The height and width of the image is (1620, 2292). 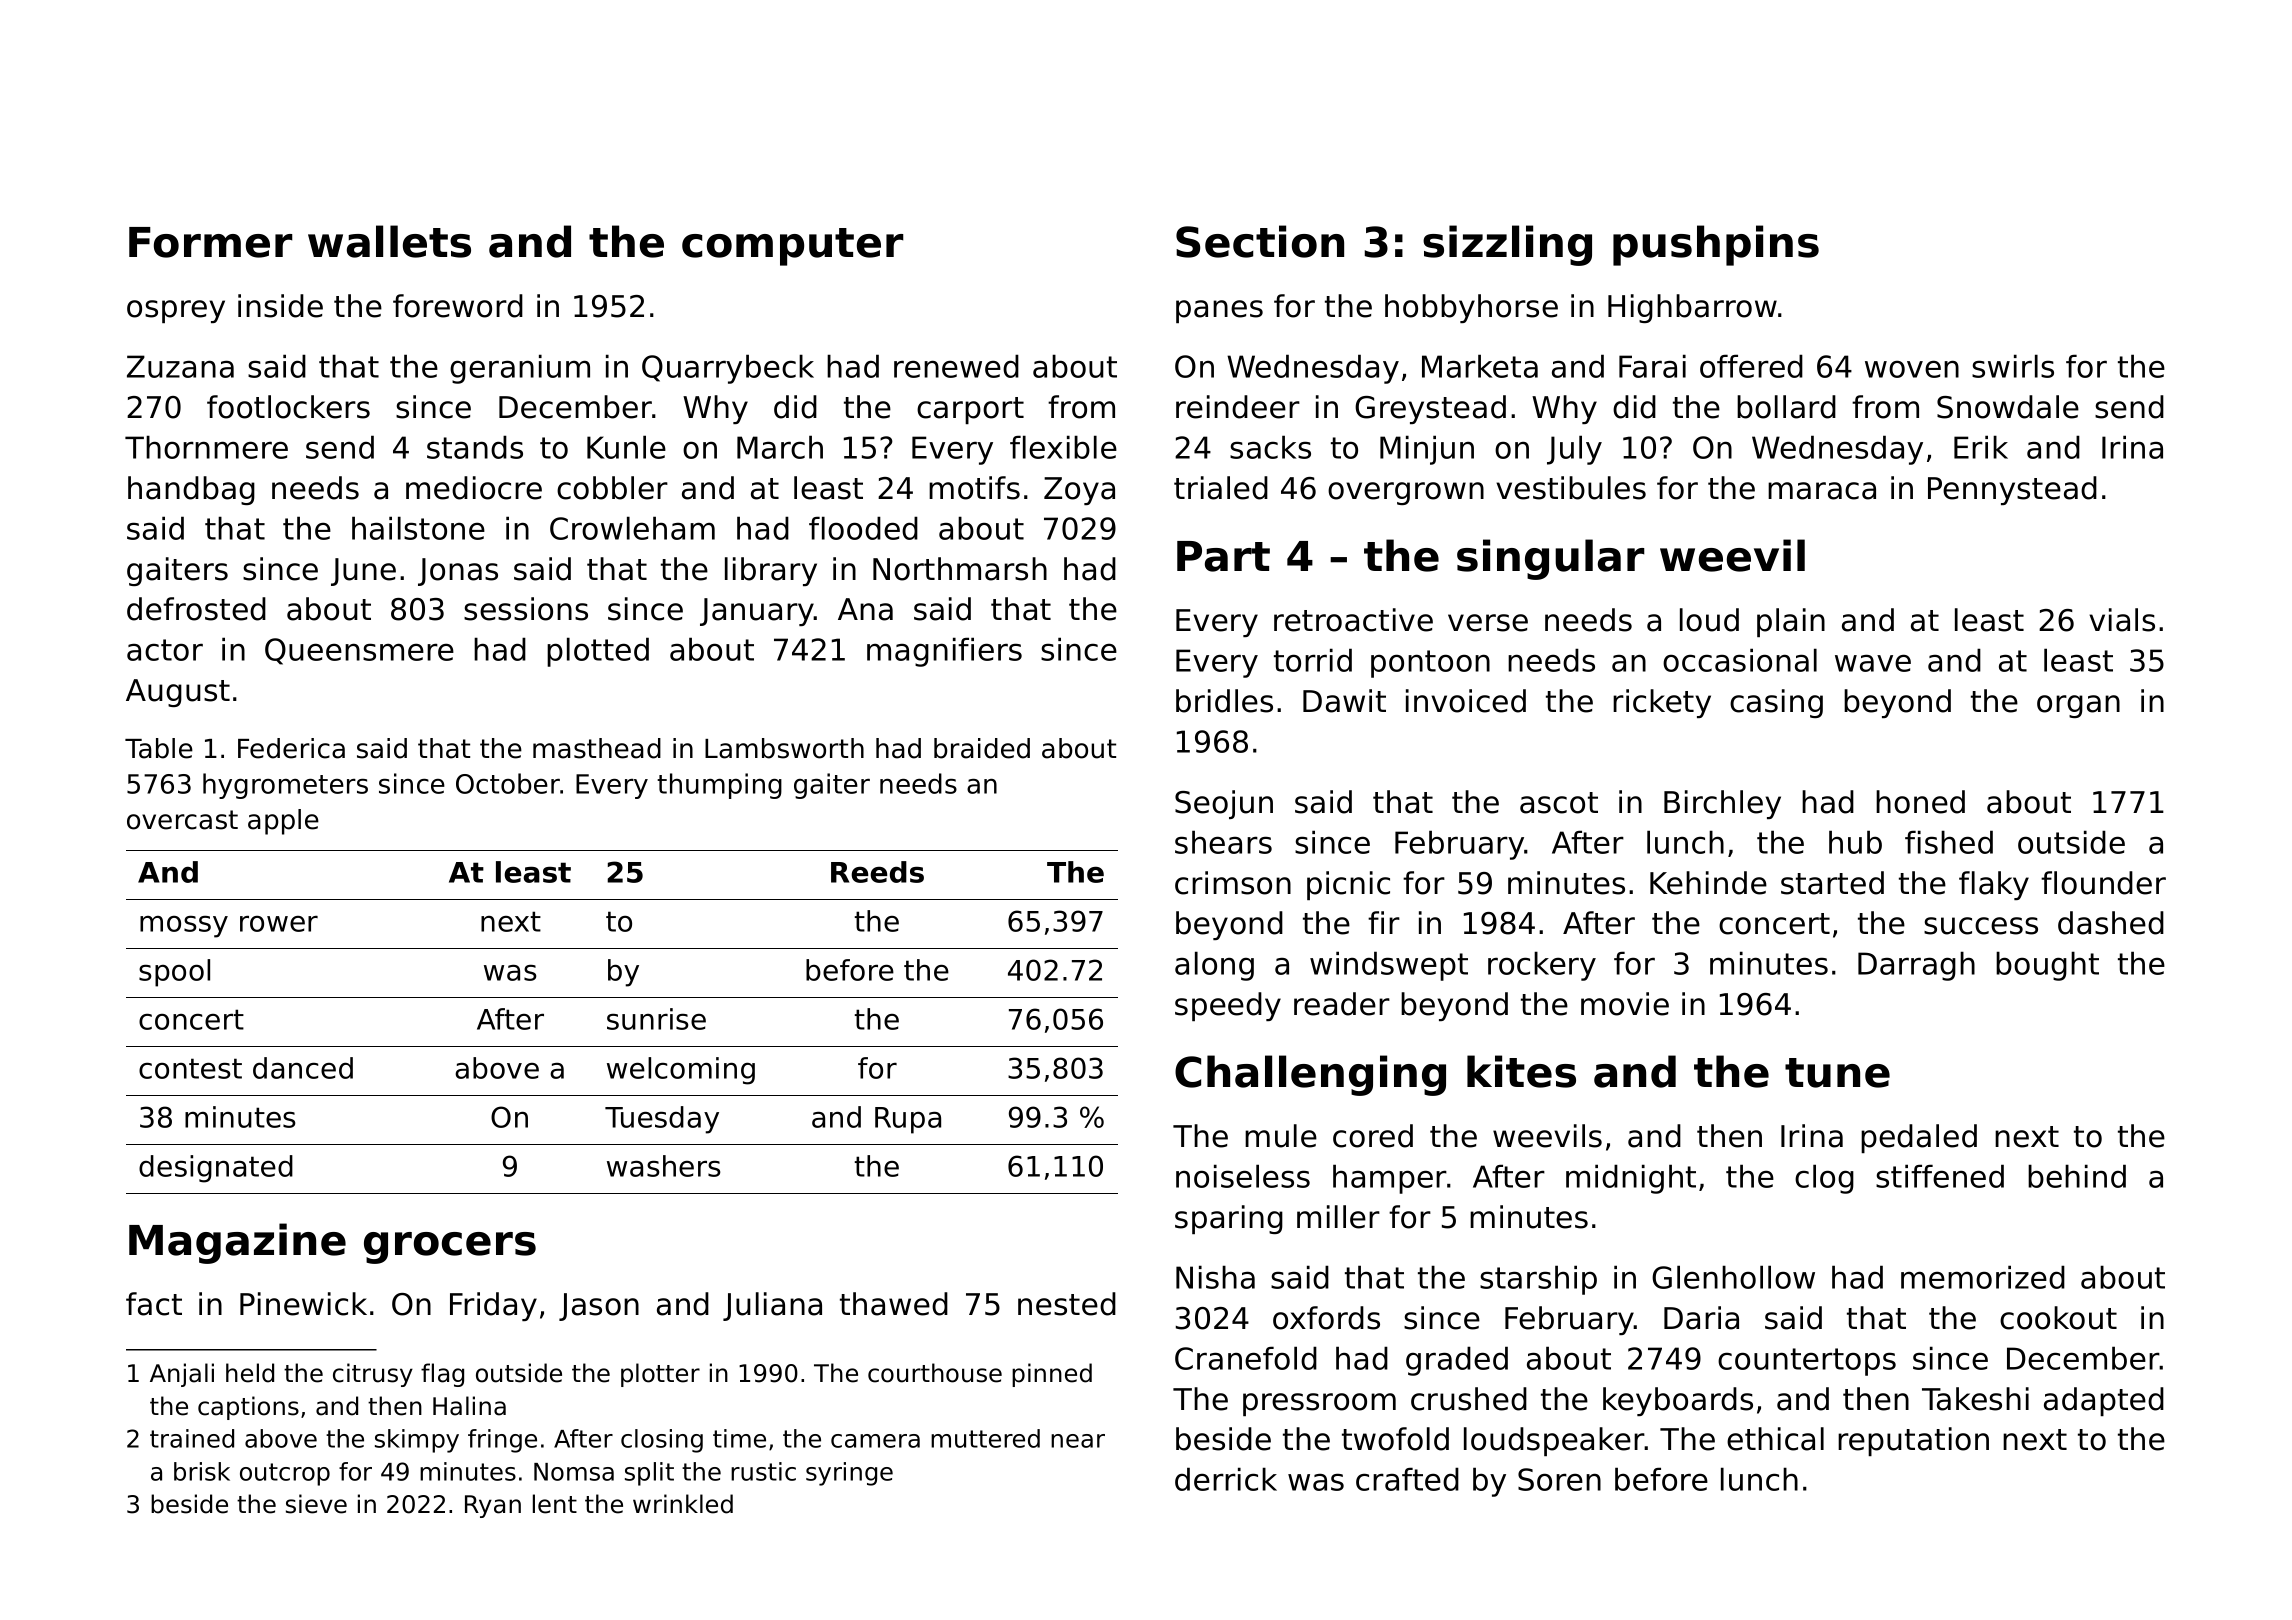 What do you see at coordinates (303, 1304) in the image?
I see `Pinewick` at bounding box center [303, 1304].
